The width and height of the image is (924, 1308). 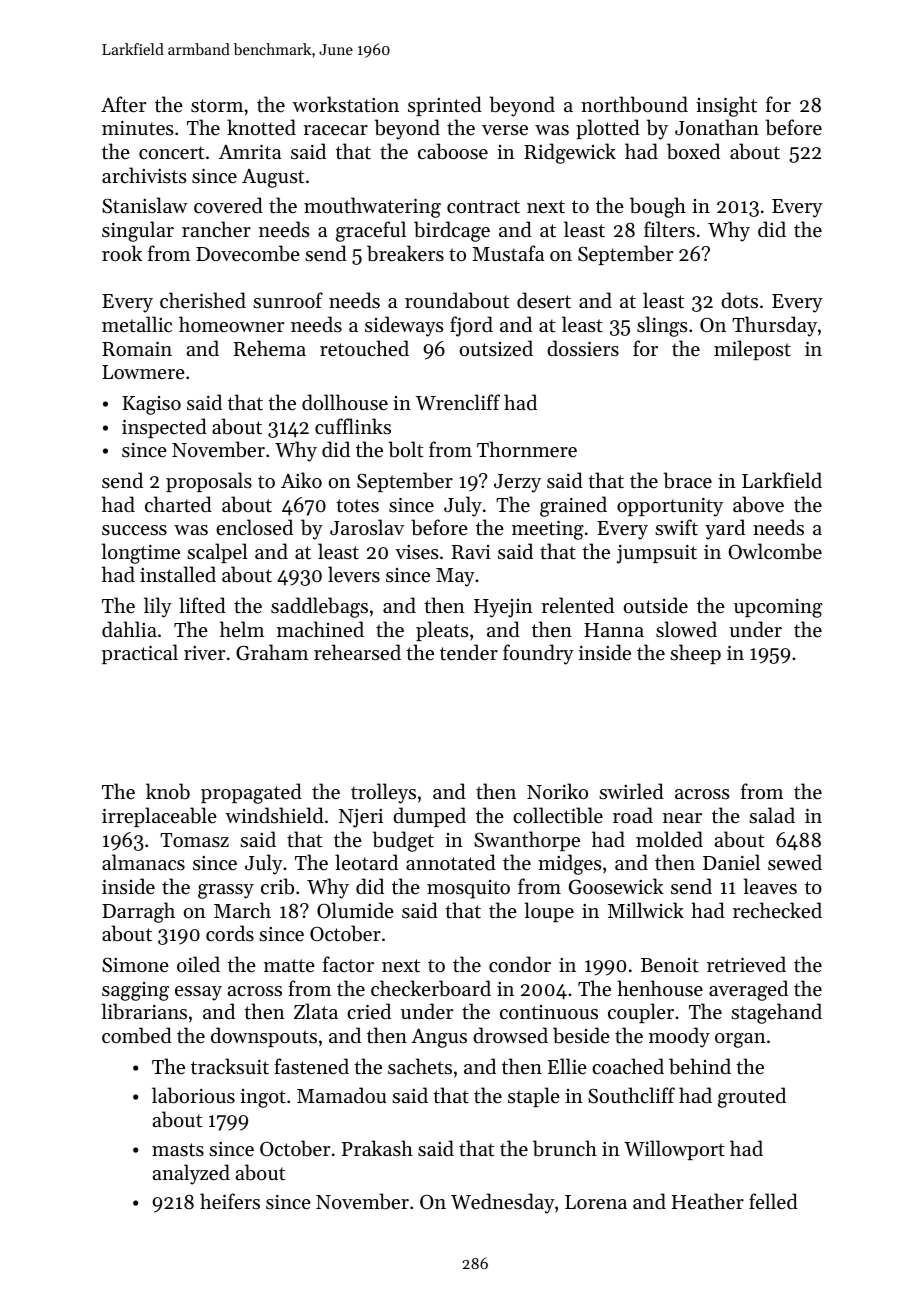 I want to click on storm, so click(x=217, y=106).
